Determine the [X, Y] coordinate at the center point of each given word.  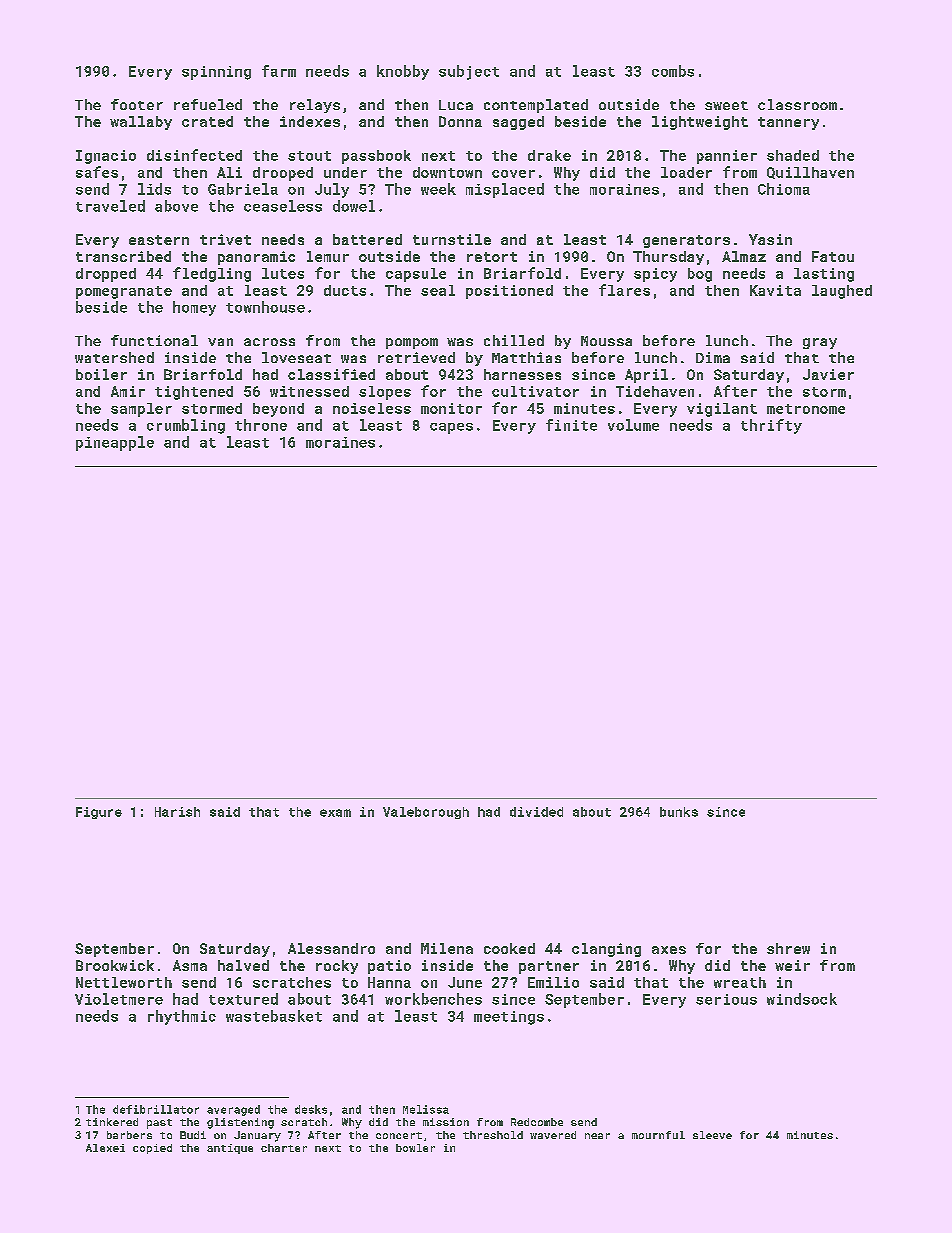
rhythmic [182, 1017]
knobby [403, 72]
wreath [740, 982]
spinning [216, 73]
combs [673, 71]
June [465, 982]
